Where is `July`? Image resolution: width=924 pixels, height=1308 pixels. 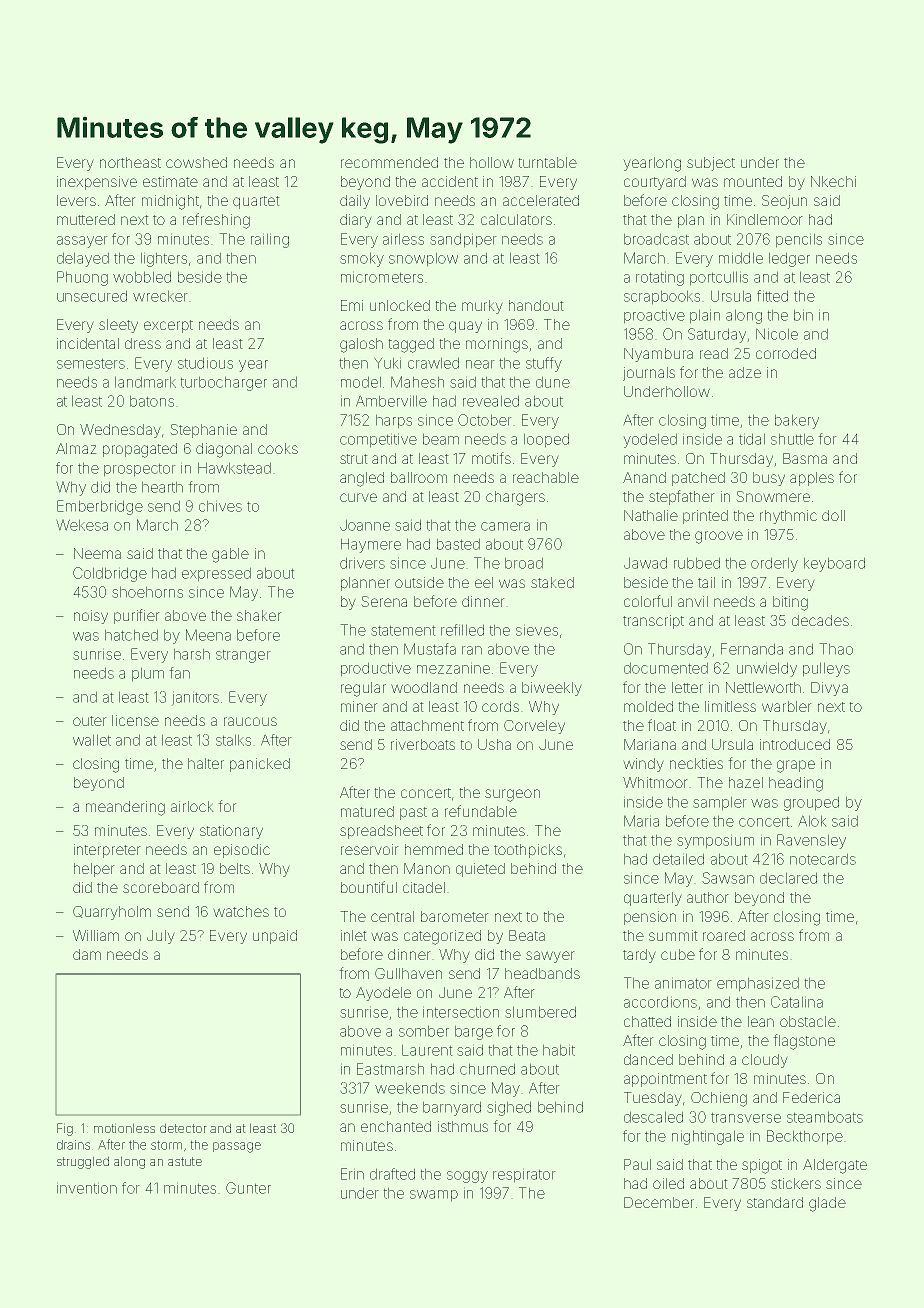
July is located at coordinates (161, 937).
